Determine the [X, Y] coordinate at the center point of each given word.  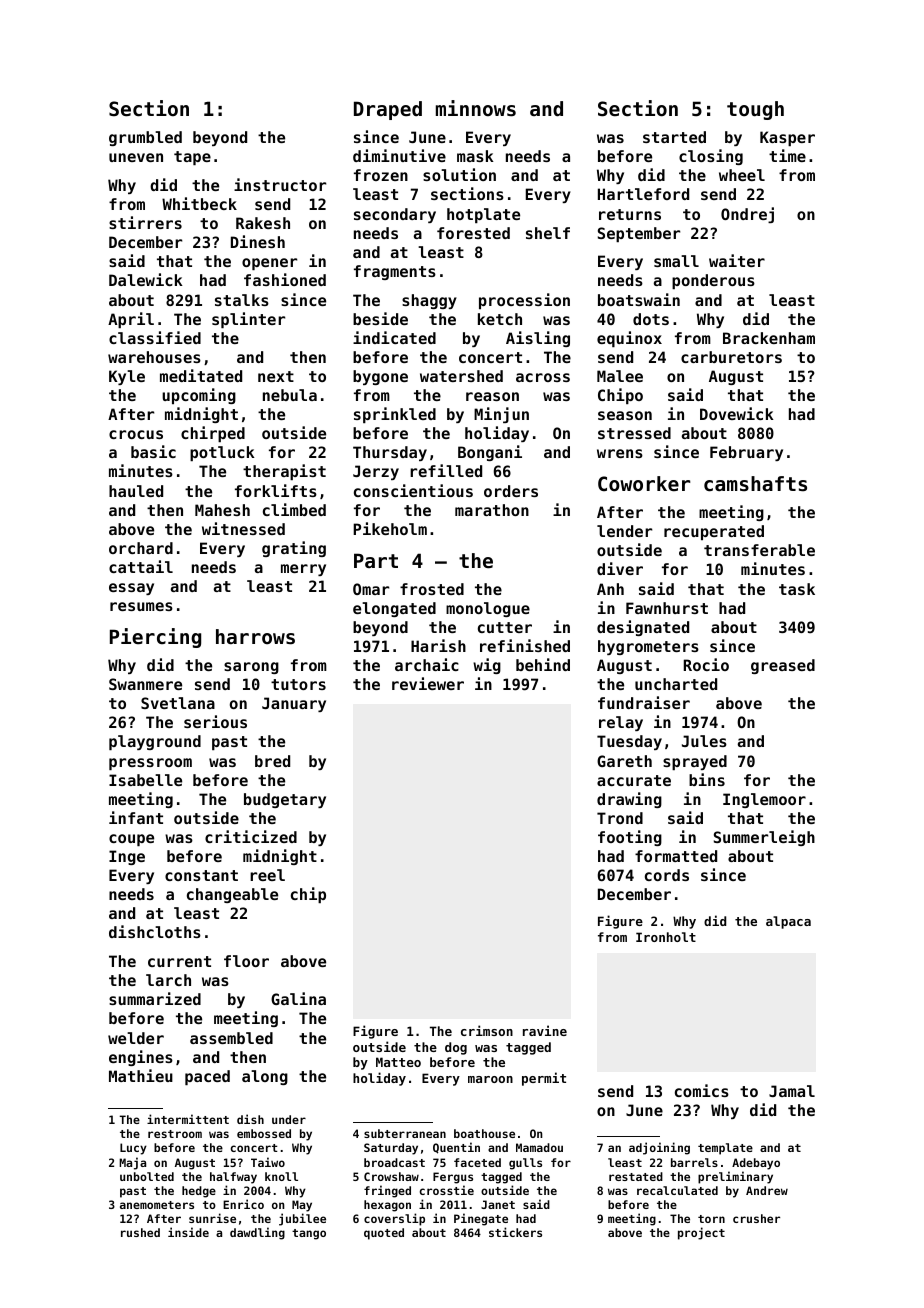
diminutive [399, 155]
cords [667, 875]
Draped [388, 110]
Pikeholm [390, 528]
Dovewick [737, 413]
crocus [136, 434]
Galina [298, 998]
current [179, 961]
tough [755, 110]
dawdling [257, 1233]
